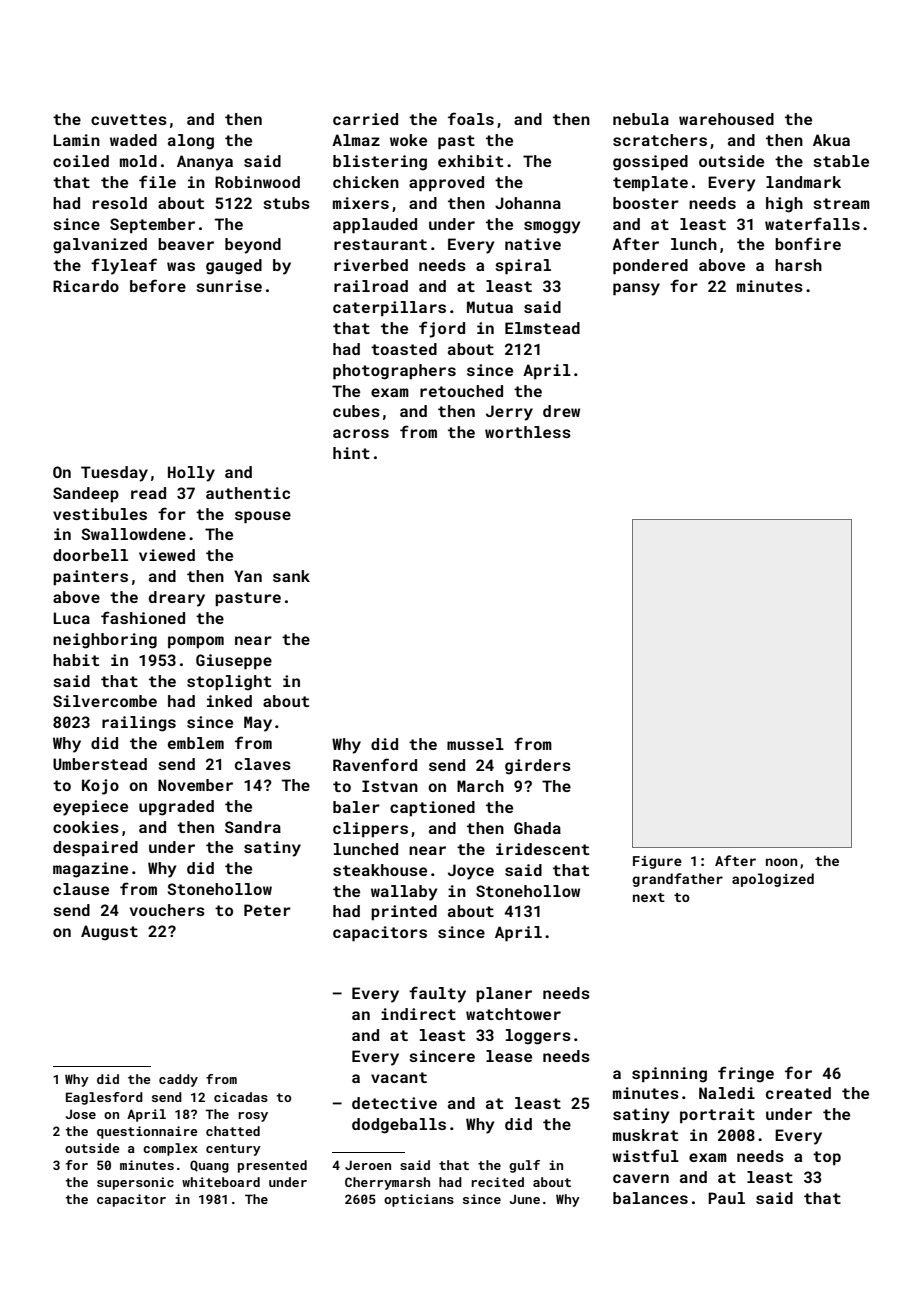 This screenshot has height=1308, width=924. Describe the element at coordinates (471, 118) in the screenshot. I see `foals` at that location.
